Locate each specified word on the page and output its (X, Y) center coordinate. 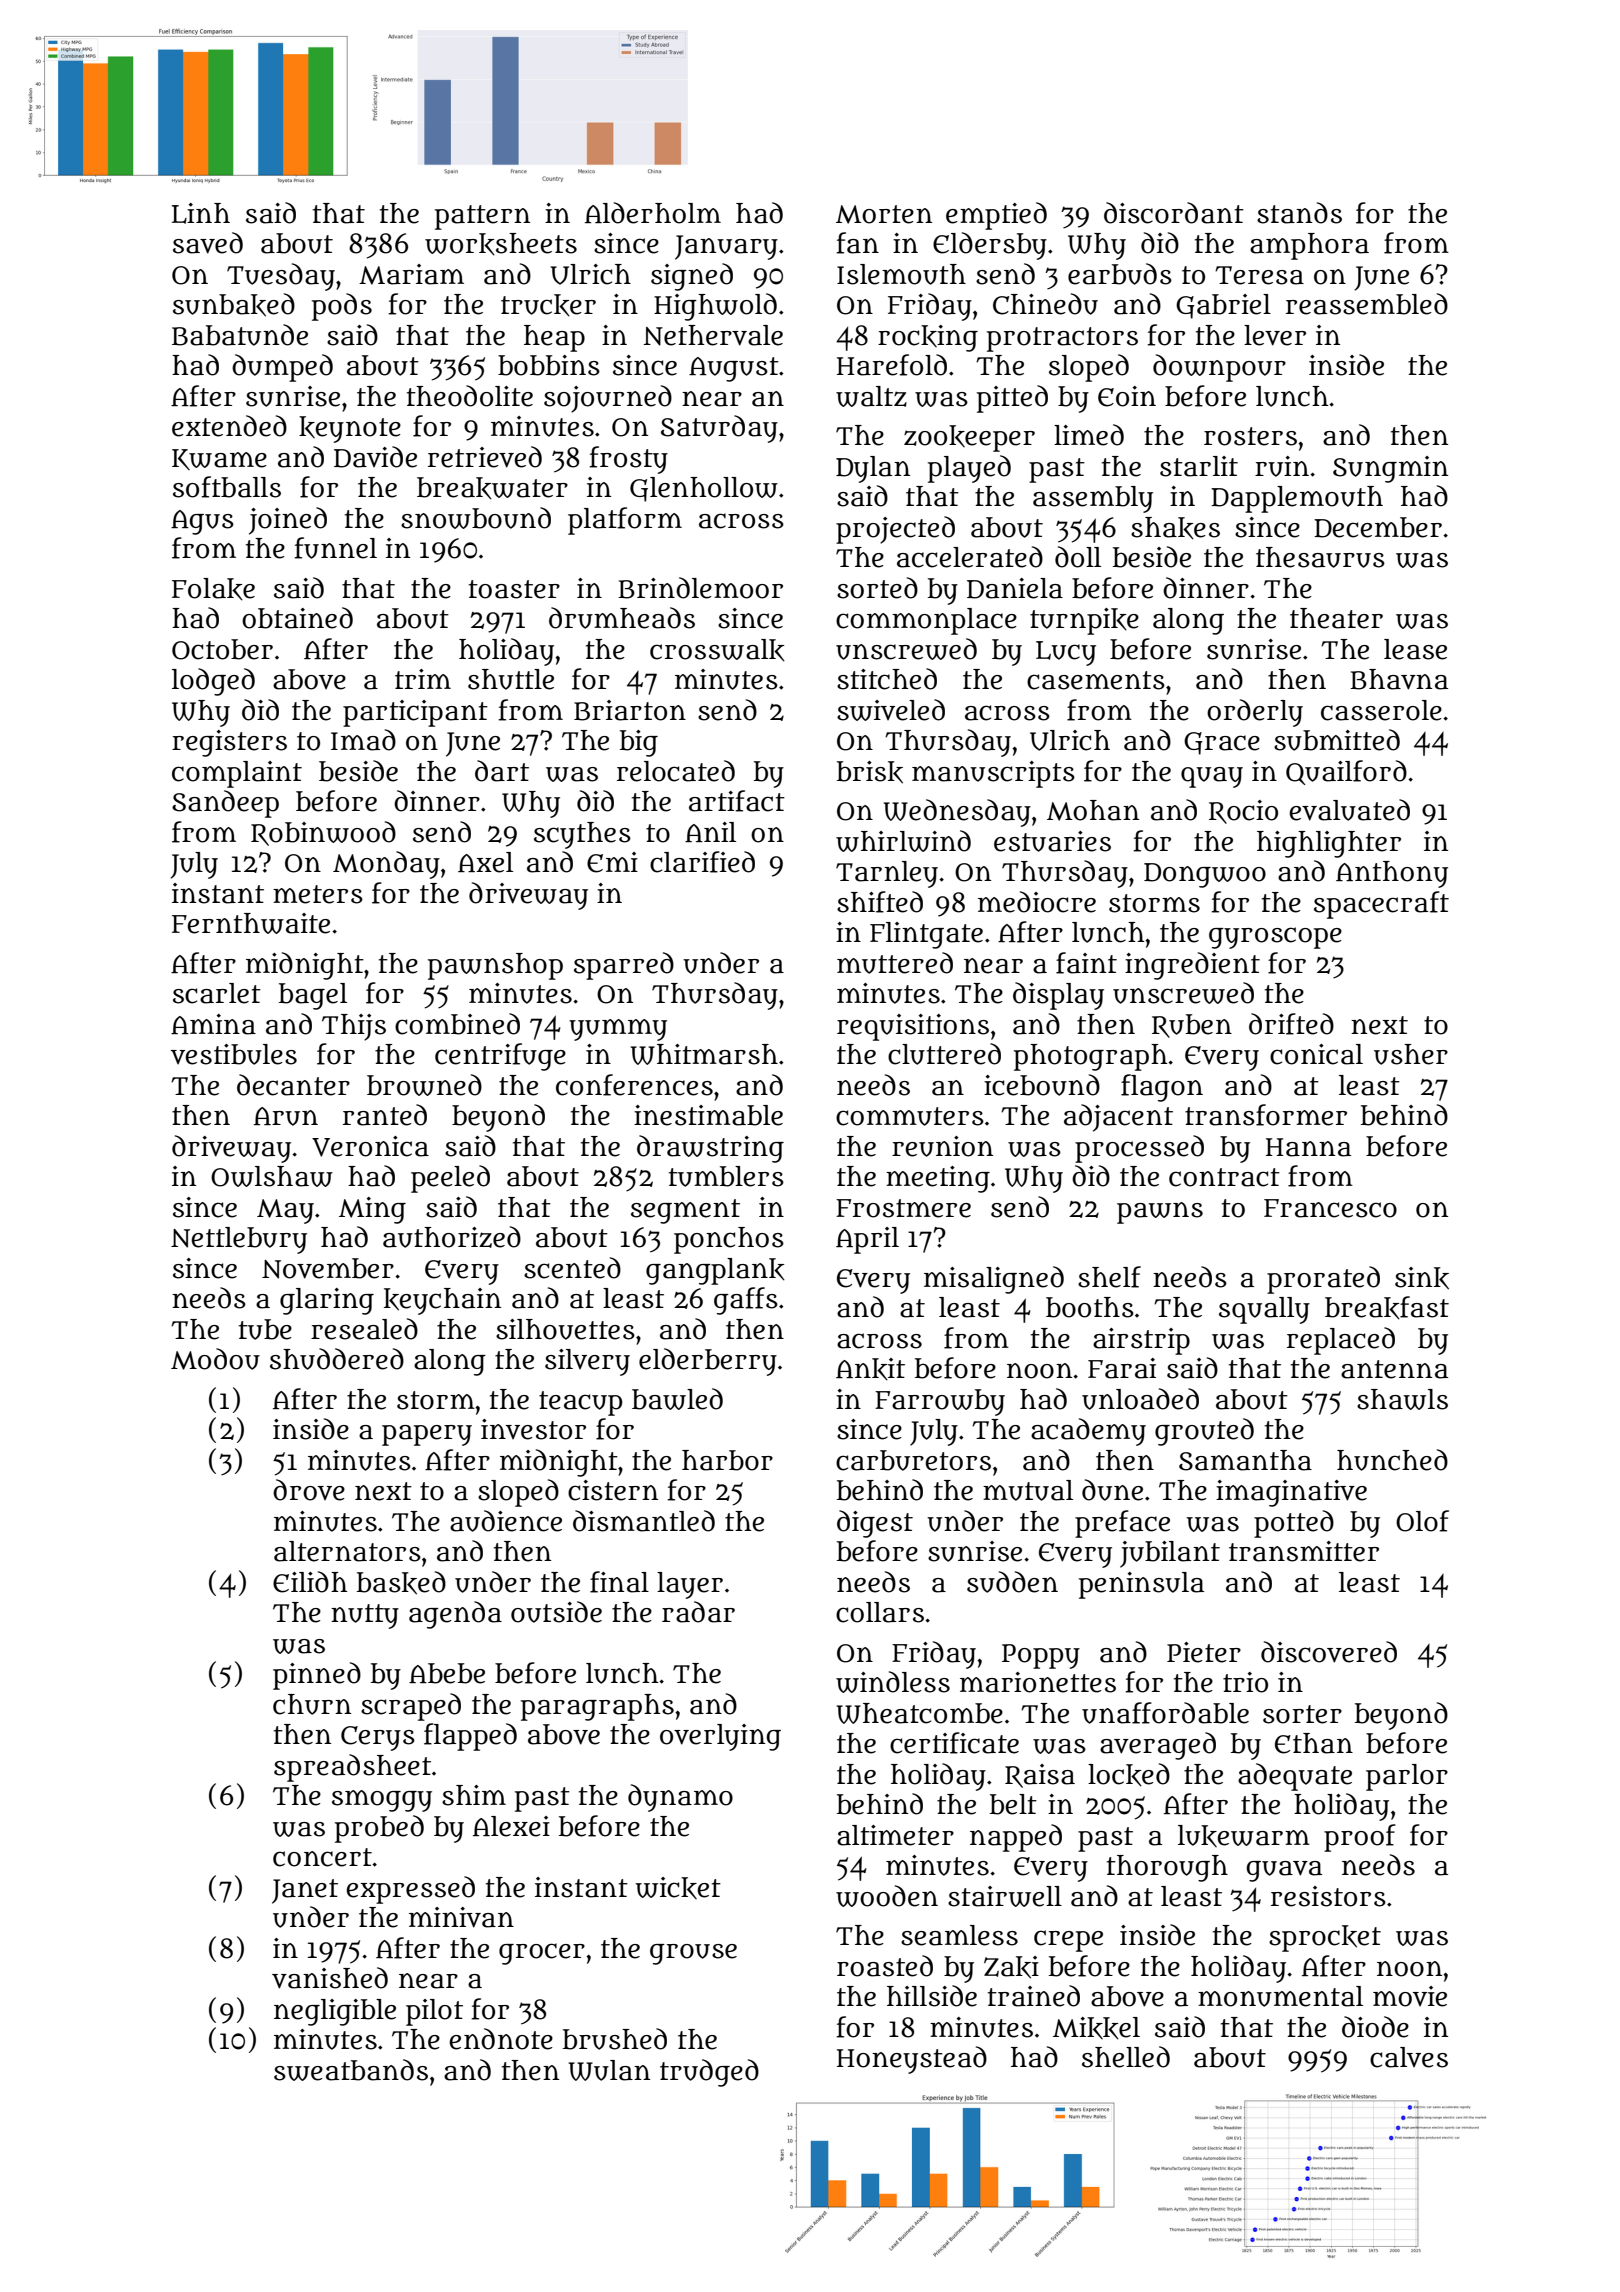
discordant (1174, 213)
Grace (1222, 743)
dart (502, 771)
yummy (618, 1030)
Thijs (354, 1027)
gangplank (715, 1271)
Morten (884, 214)
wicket (678, 1888)
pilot (434, 2012)
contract (1224, 1177)
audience (506, 1521)
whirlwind (903, 841)
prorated (1323, 1280)
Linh (201, 213)
